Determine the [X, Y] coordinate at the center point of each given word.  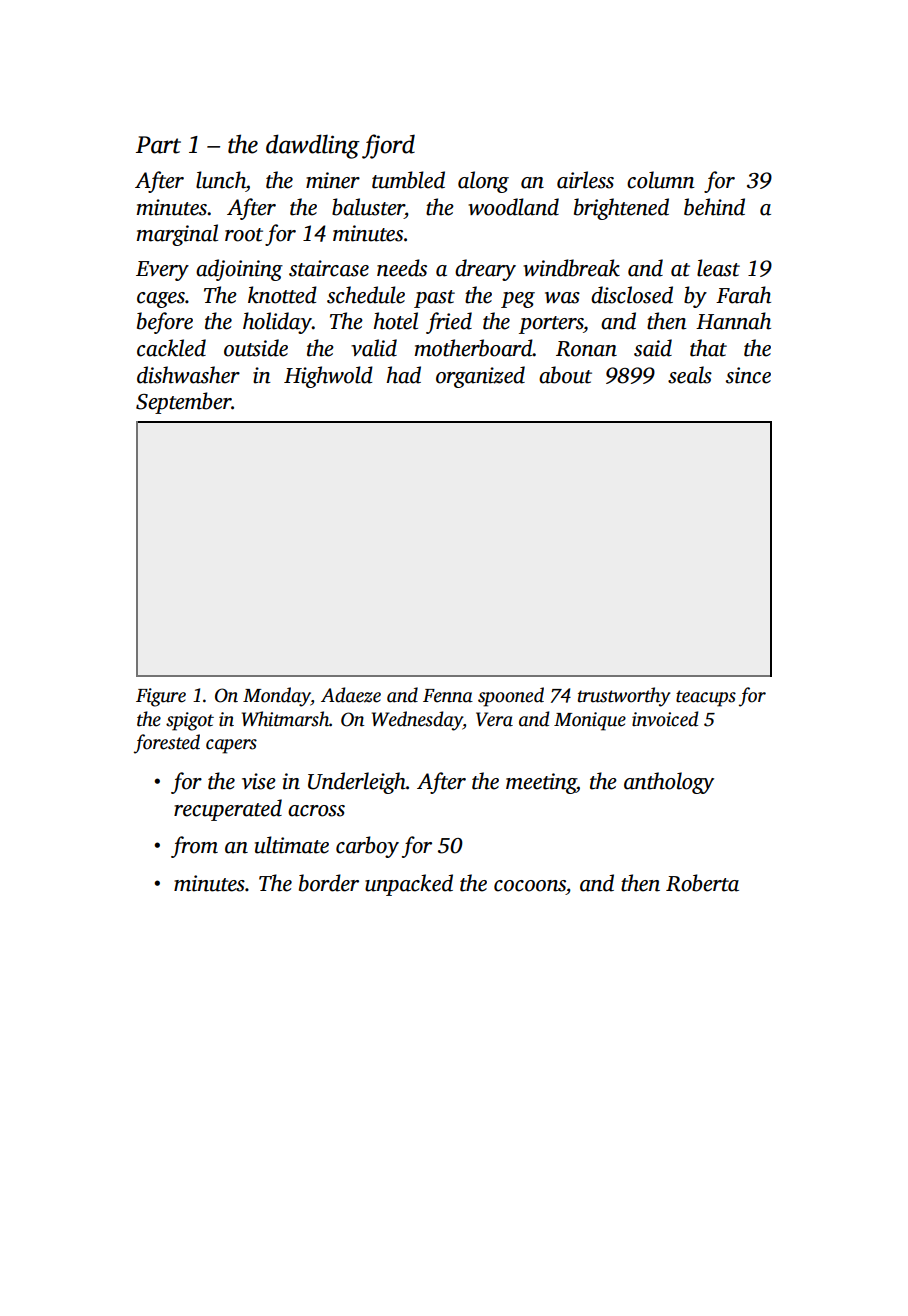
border [329, 883]
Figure [161, 697]
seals [690, 375]
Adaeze [351, 695]
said [653, 348]
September [184, 403]
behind [714, 207]
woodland [513, 207]
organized [480, 377]
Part [158, 145]
